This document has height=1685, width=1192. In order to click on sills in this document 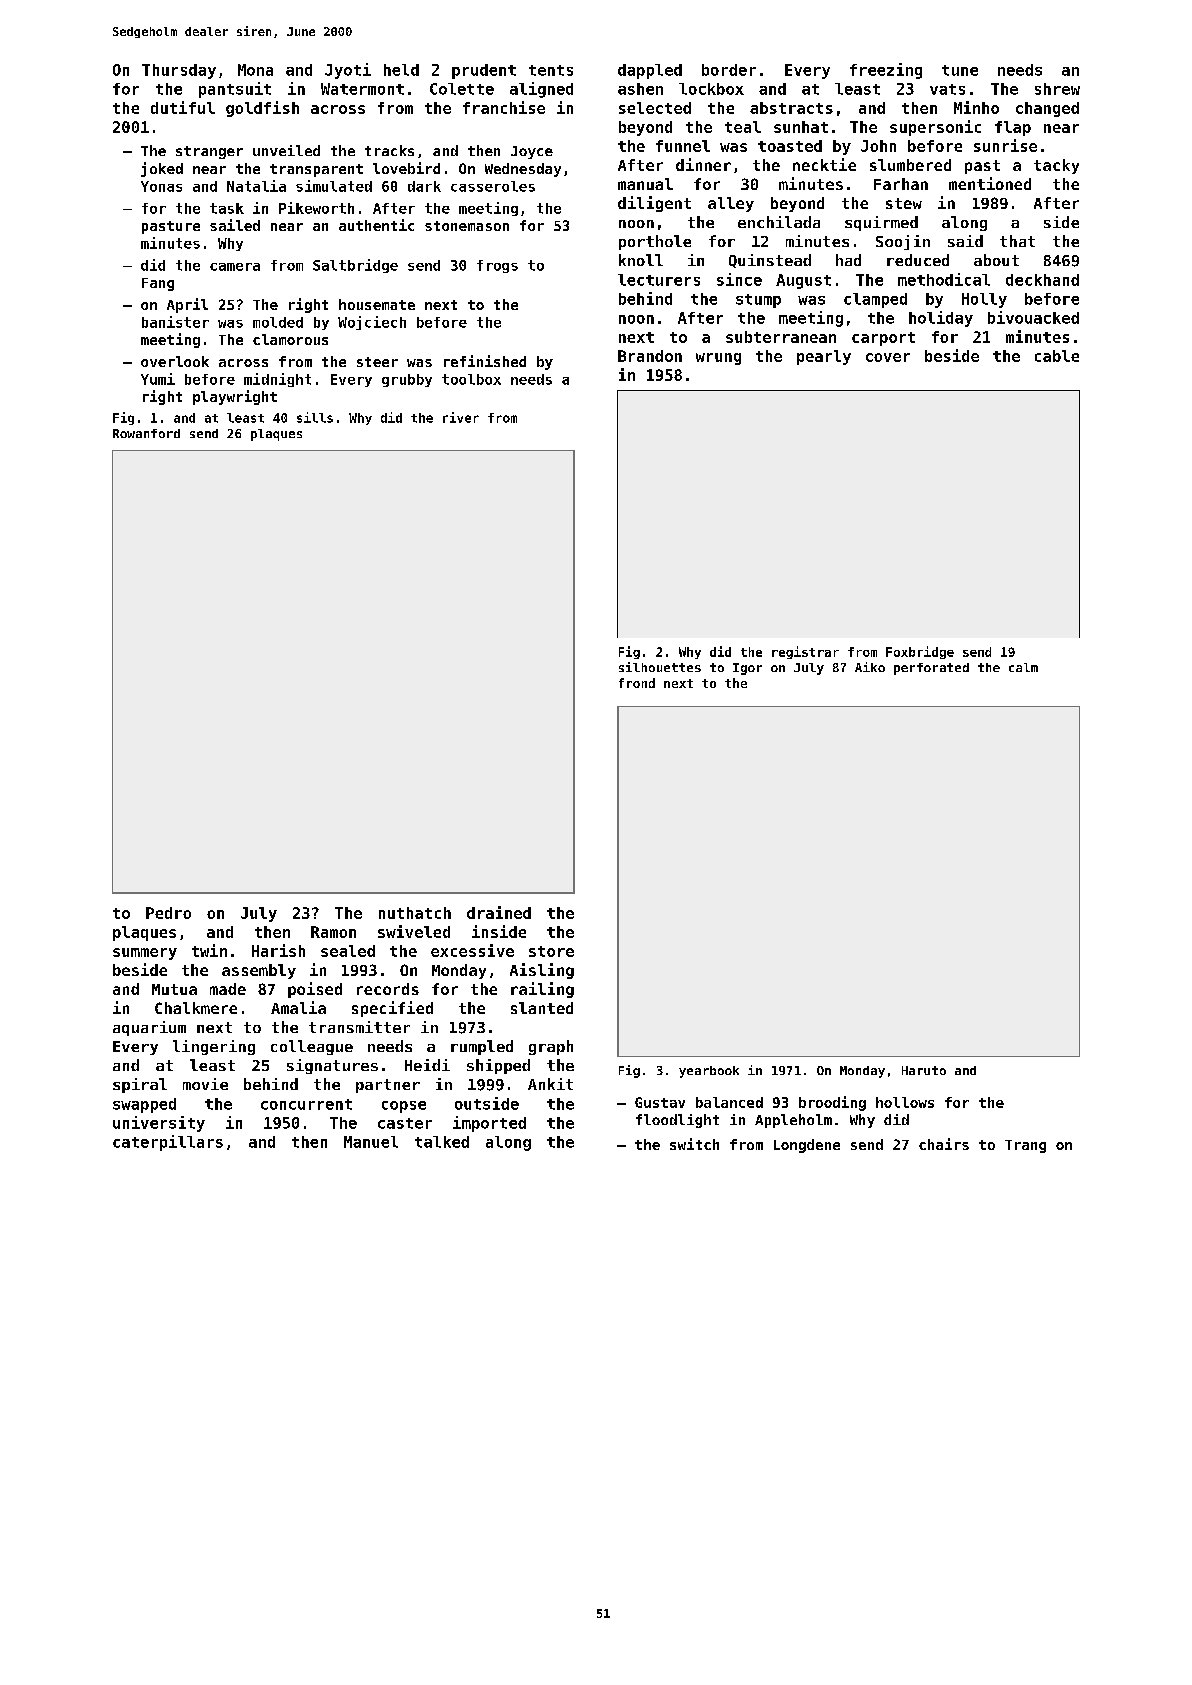, I will do `click(315, 417)`.
